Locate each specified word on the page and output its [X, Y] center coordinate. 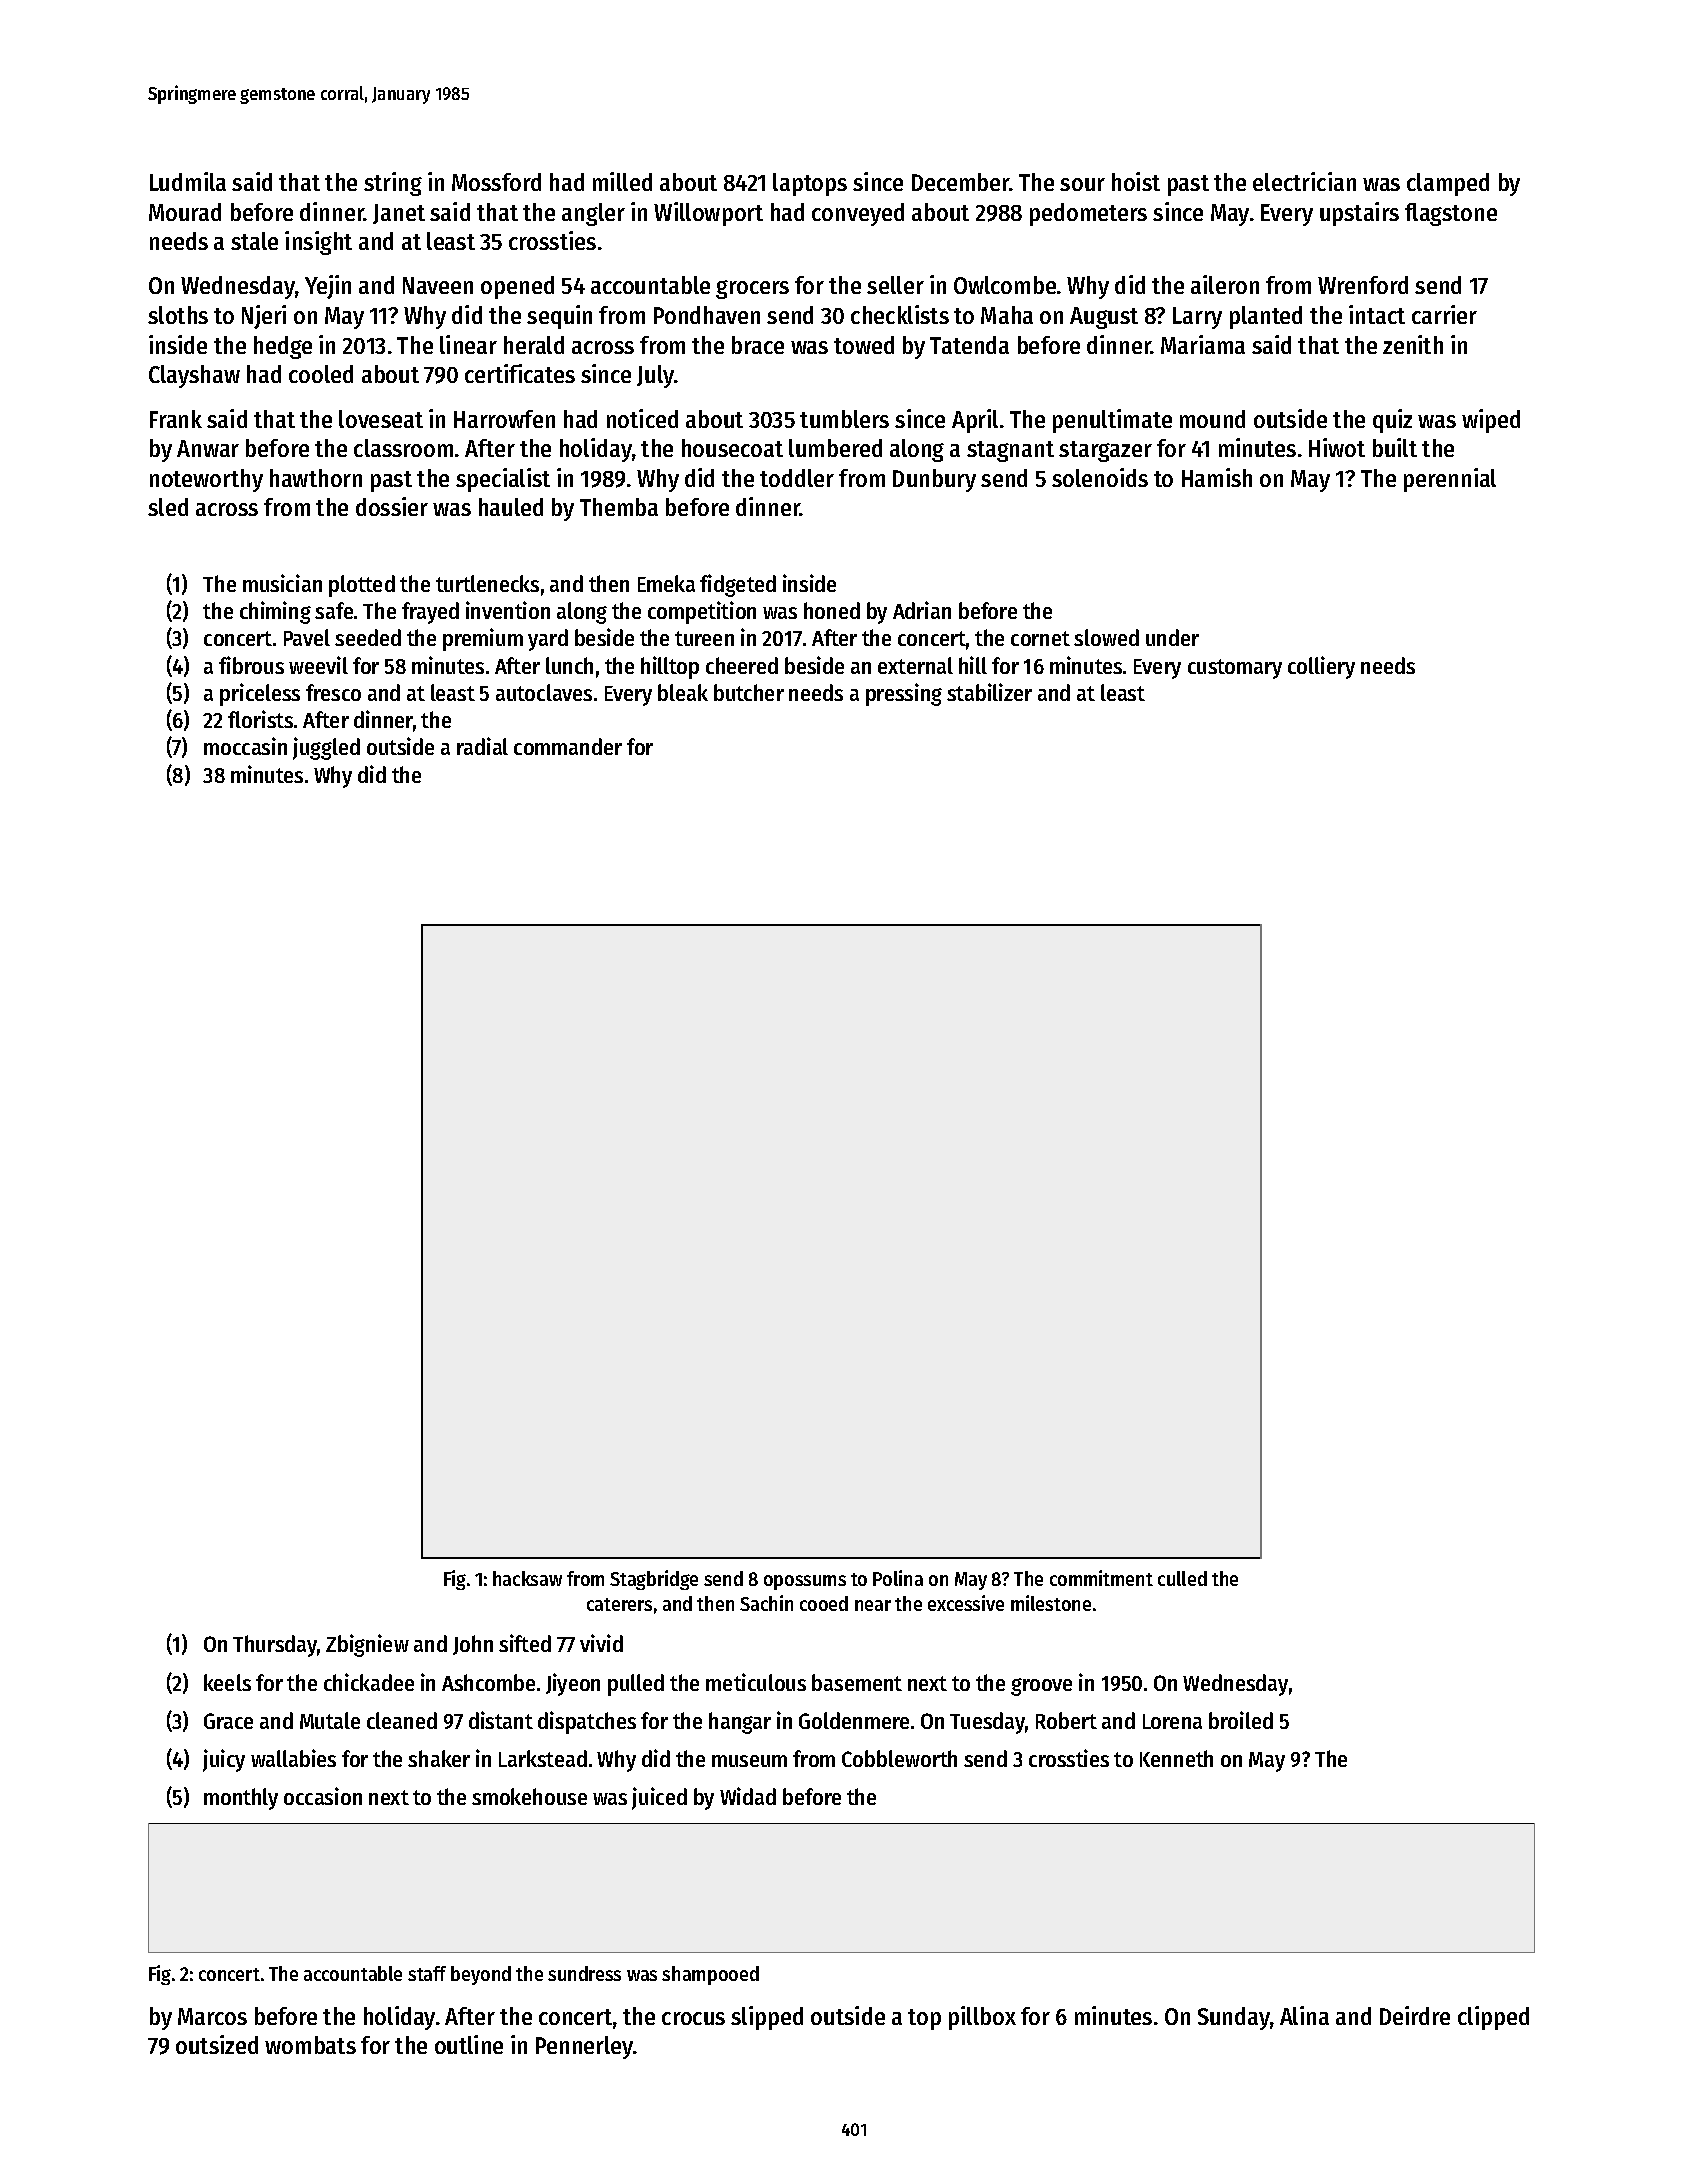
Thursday [275, 1646]
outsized [217, 2044]
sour [1082, 184]
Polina [898, 1578]
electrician [1304, 181]
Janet [399, 214]
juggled [326, 748]
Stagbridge [654, 1580]
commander [568, 746]
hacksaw [527, 1578]
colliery [1321, 667]
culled [1182, 1578]
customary [1235, 669]
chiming [275, 612]
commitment [1101, 1578]
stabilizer [989, 692]
